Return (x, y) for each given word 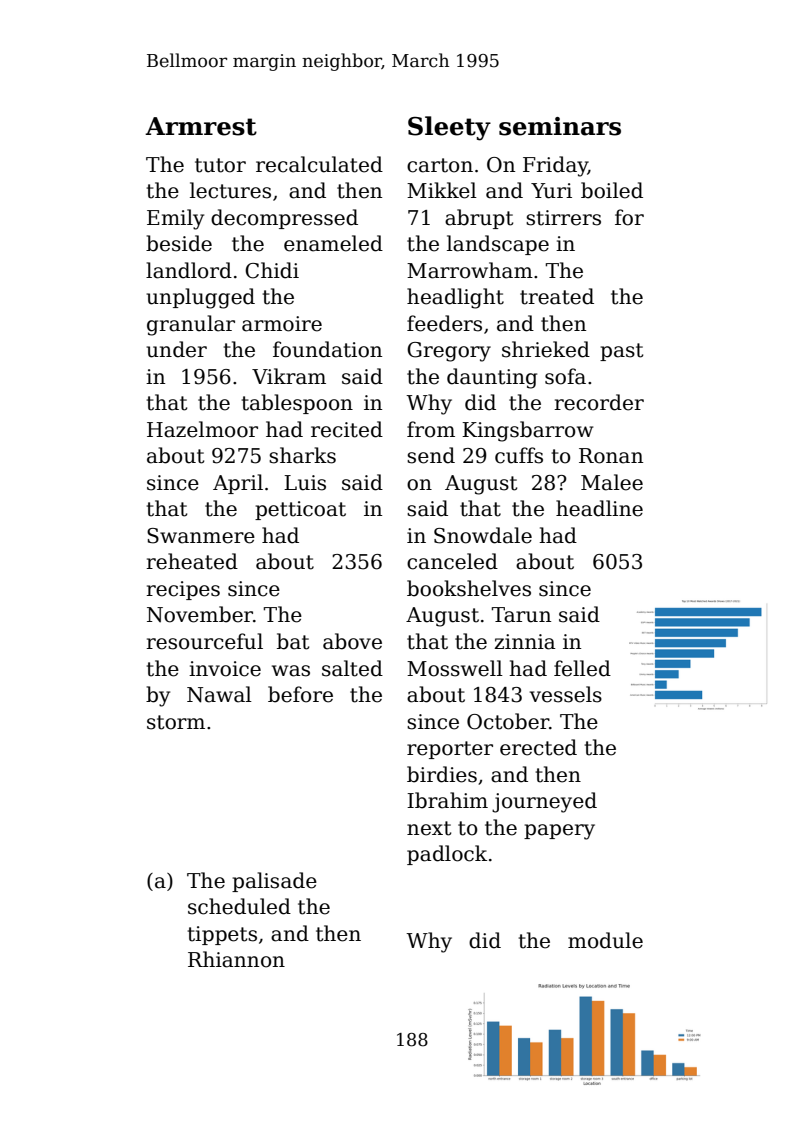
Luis (305, 483)
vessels (566, 694)
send (431, 455)
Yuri (551, 191)
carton (440, 165)
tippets (222, 935)
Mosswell (455, 668)
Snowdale (483, 535)
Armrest (201, 126)
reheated (192, 561)
